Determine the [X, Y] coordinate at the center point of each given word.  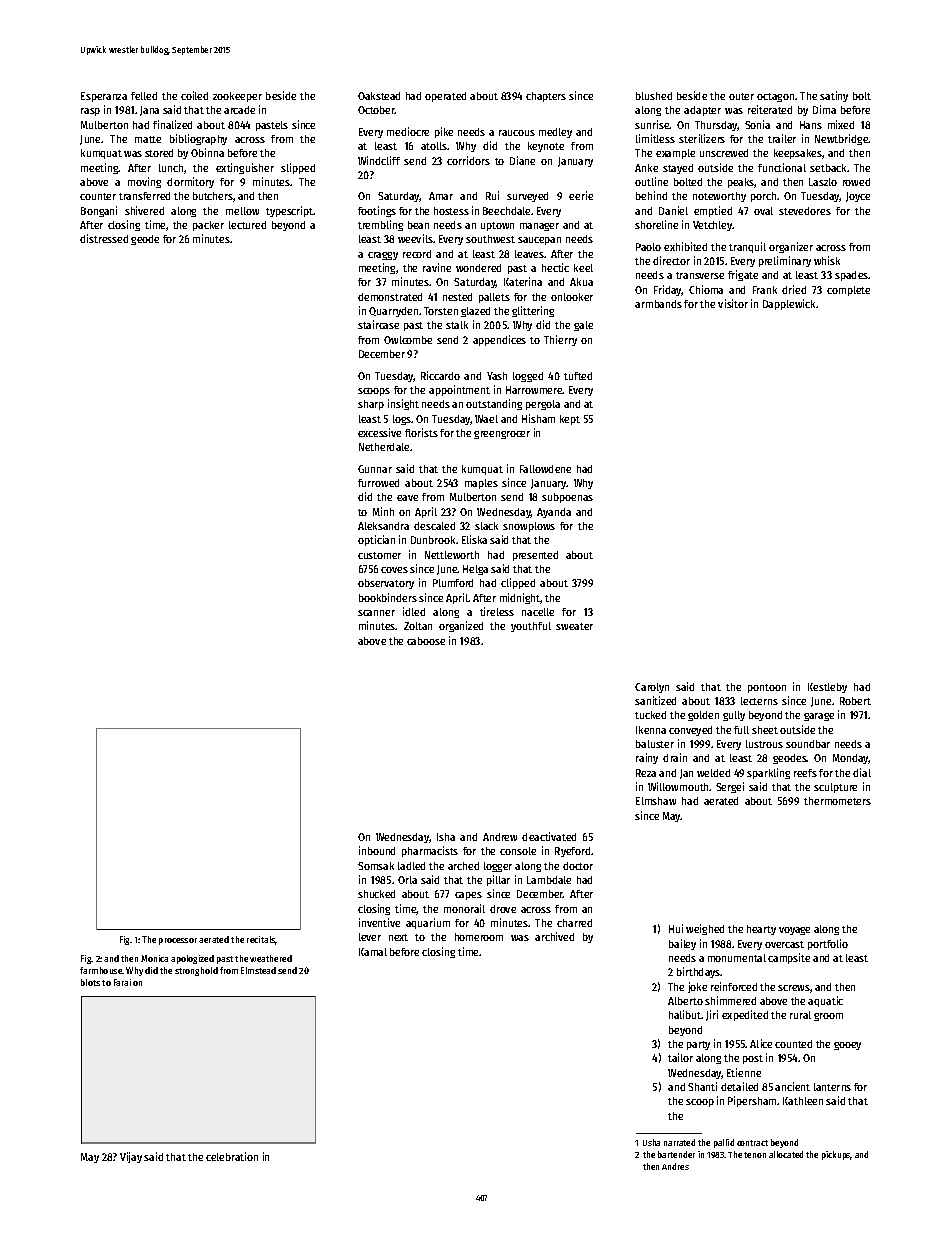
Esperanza [104, 97]
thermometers [837, 801]
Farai [122, 982]
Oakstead [379, 96]
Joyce [858, 197]
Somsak [376, 866]
